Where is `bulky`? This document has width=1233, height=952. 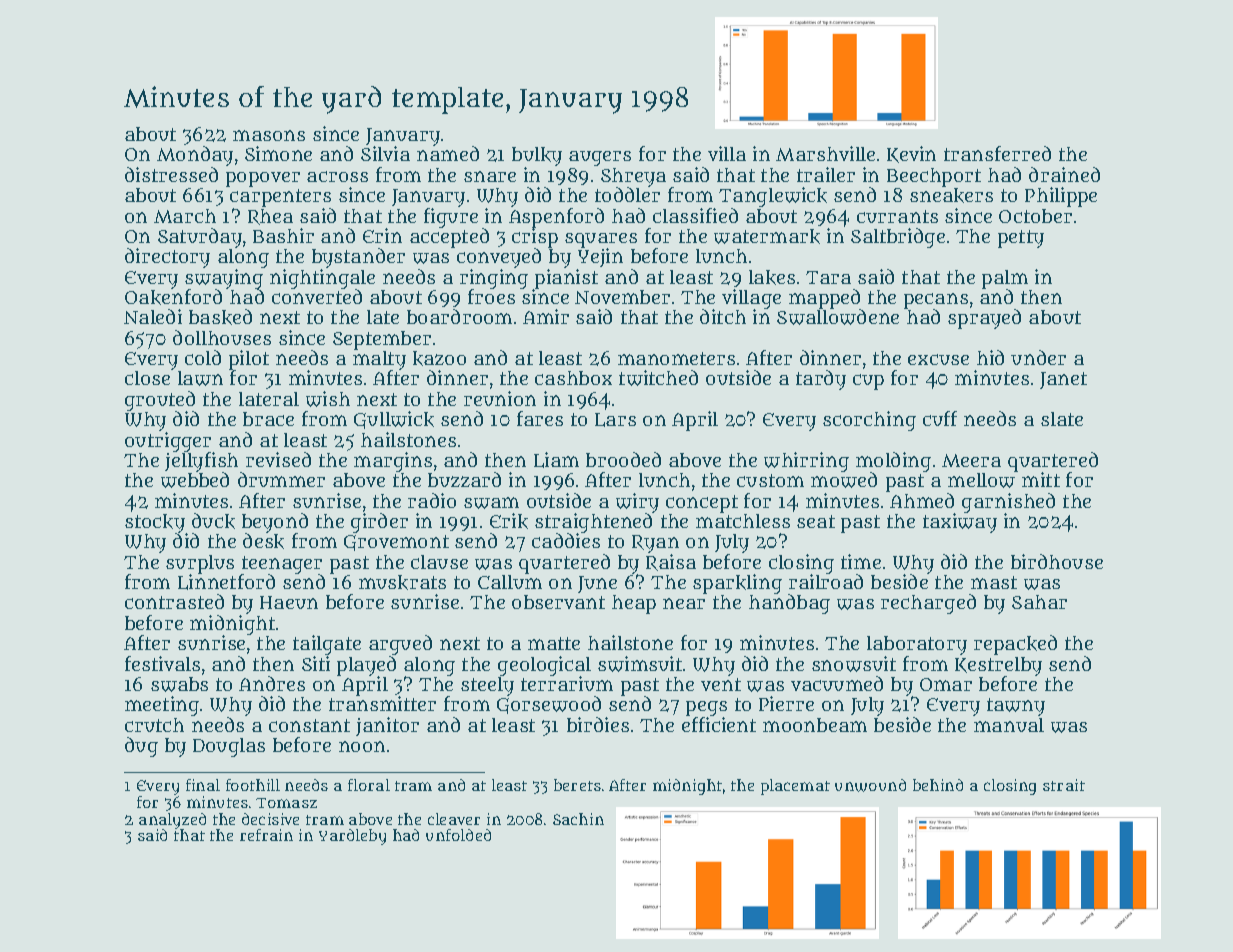
bulky is located at coordinates (537, 156).
